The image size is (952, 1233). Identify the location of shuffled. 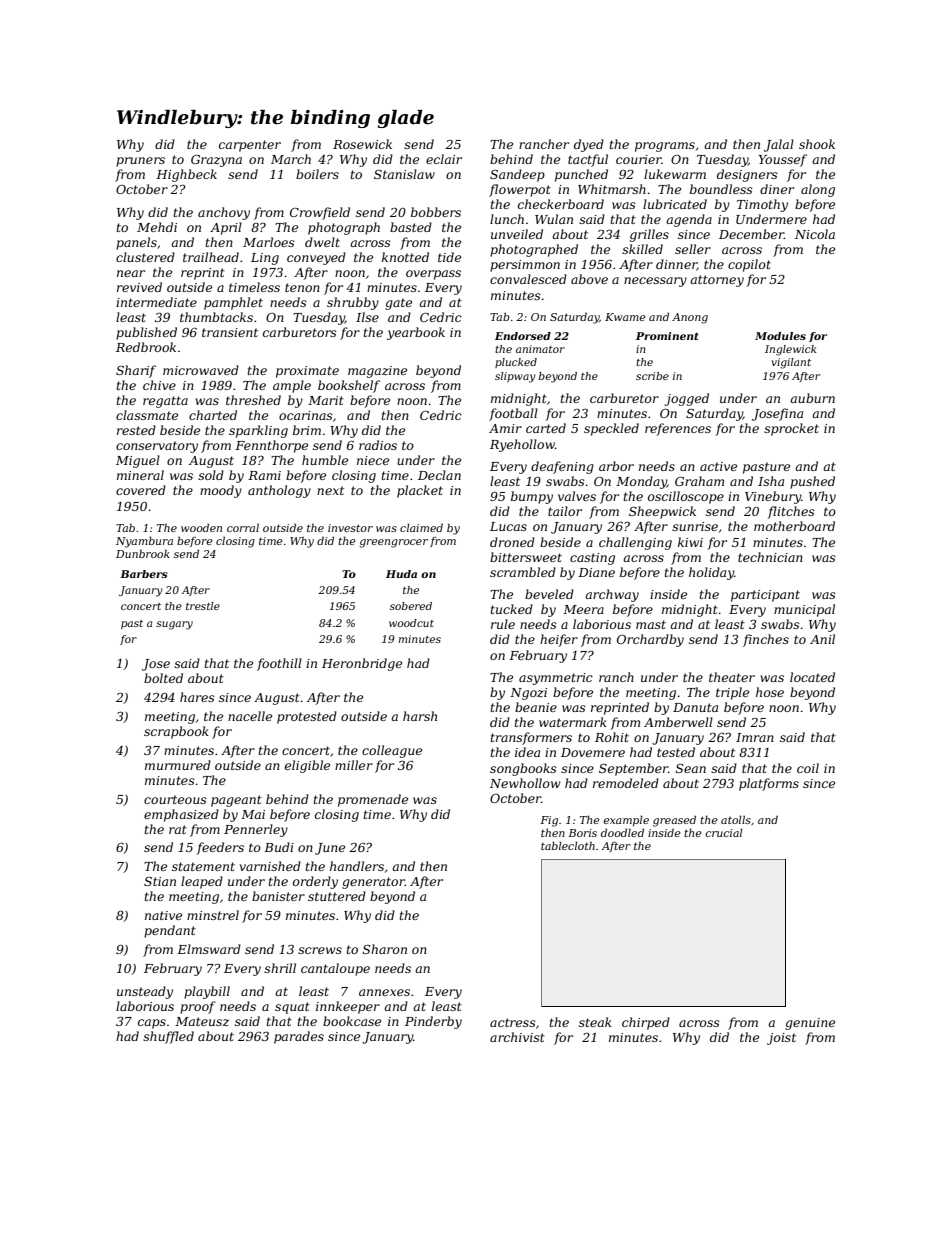
(168, 1037).
